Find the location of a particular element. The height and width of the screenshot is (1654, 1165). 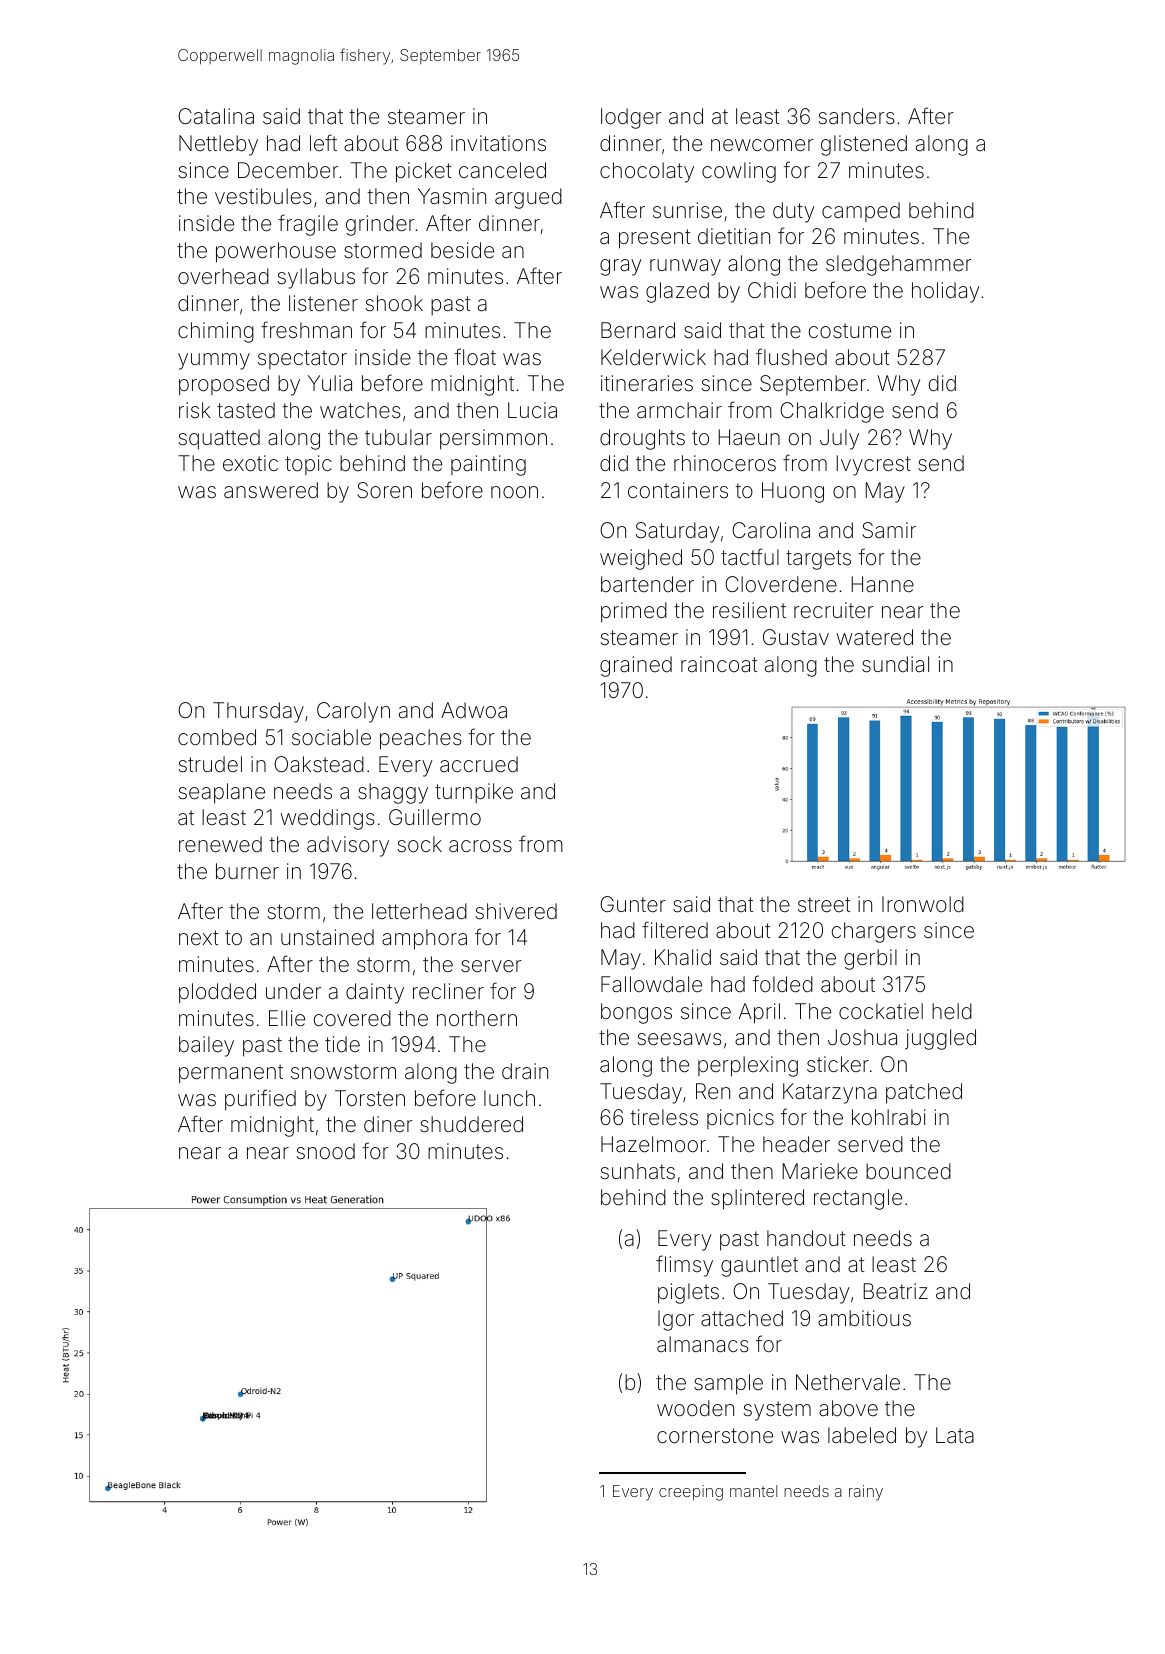

watered is located at coordinates (875, 637).
